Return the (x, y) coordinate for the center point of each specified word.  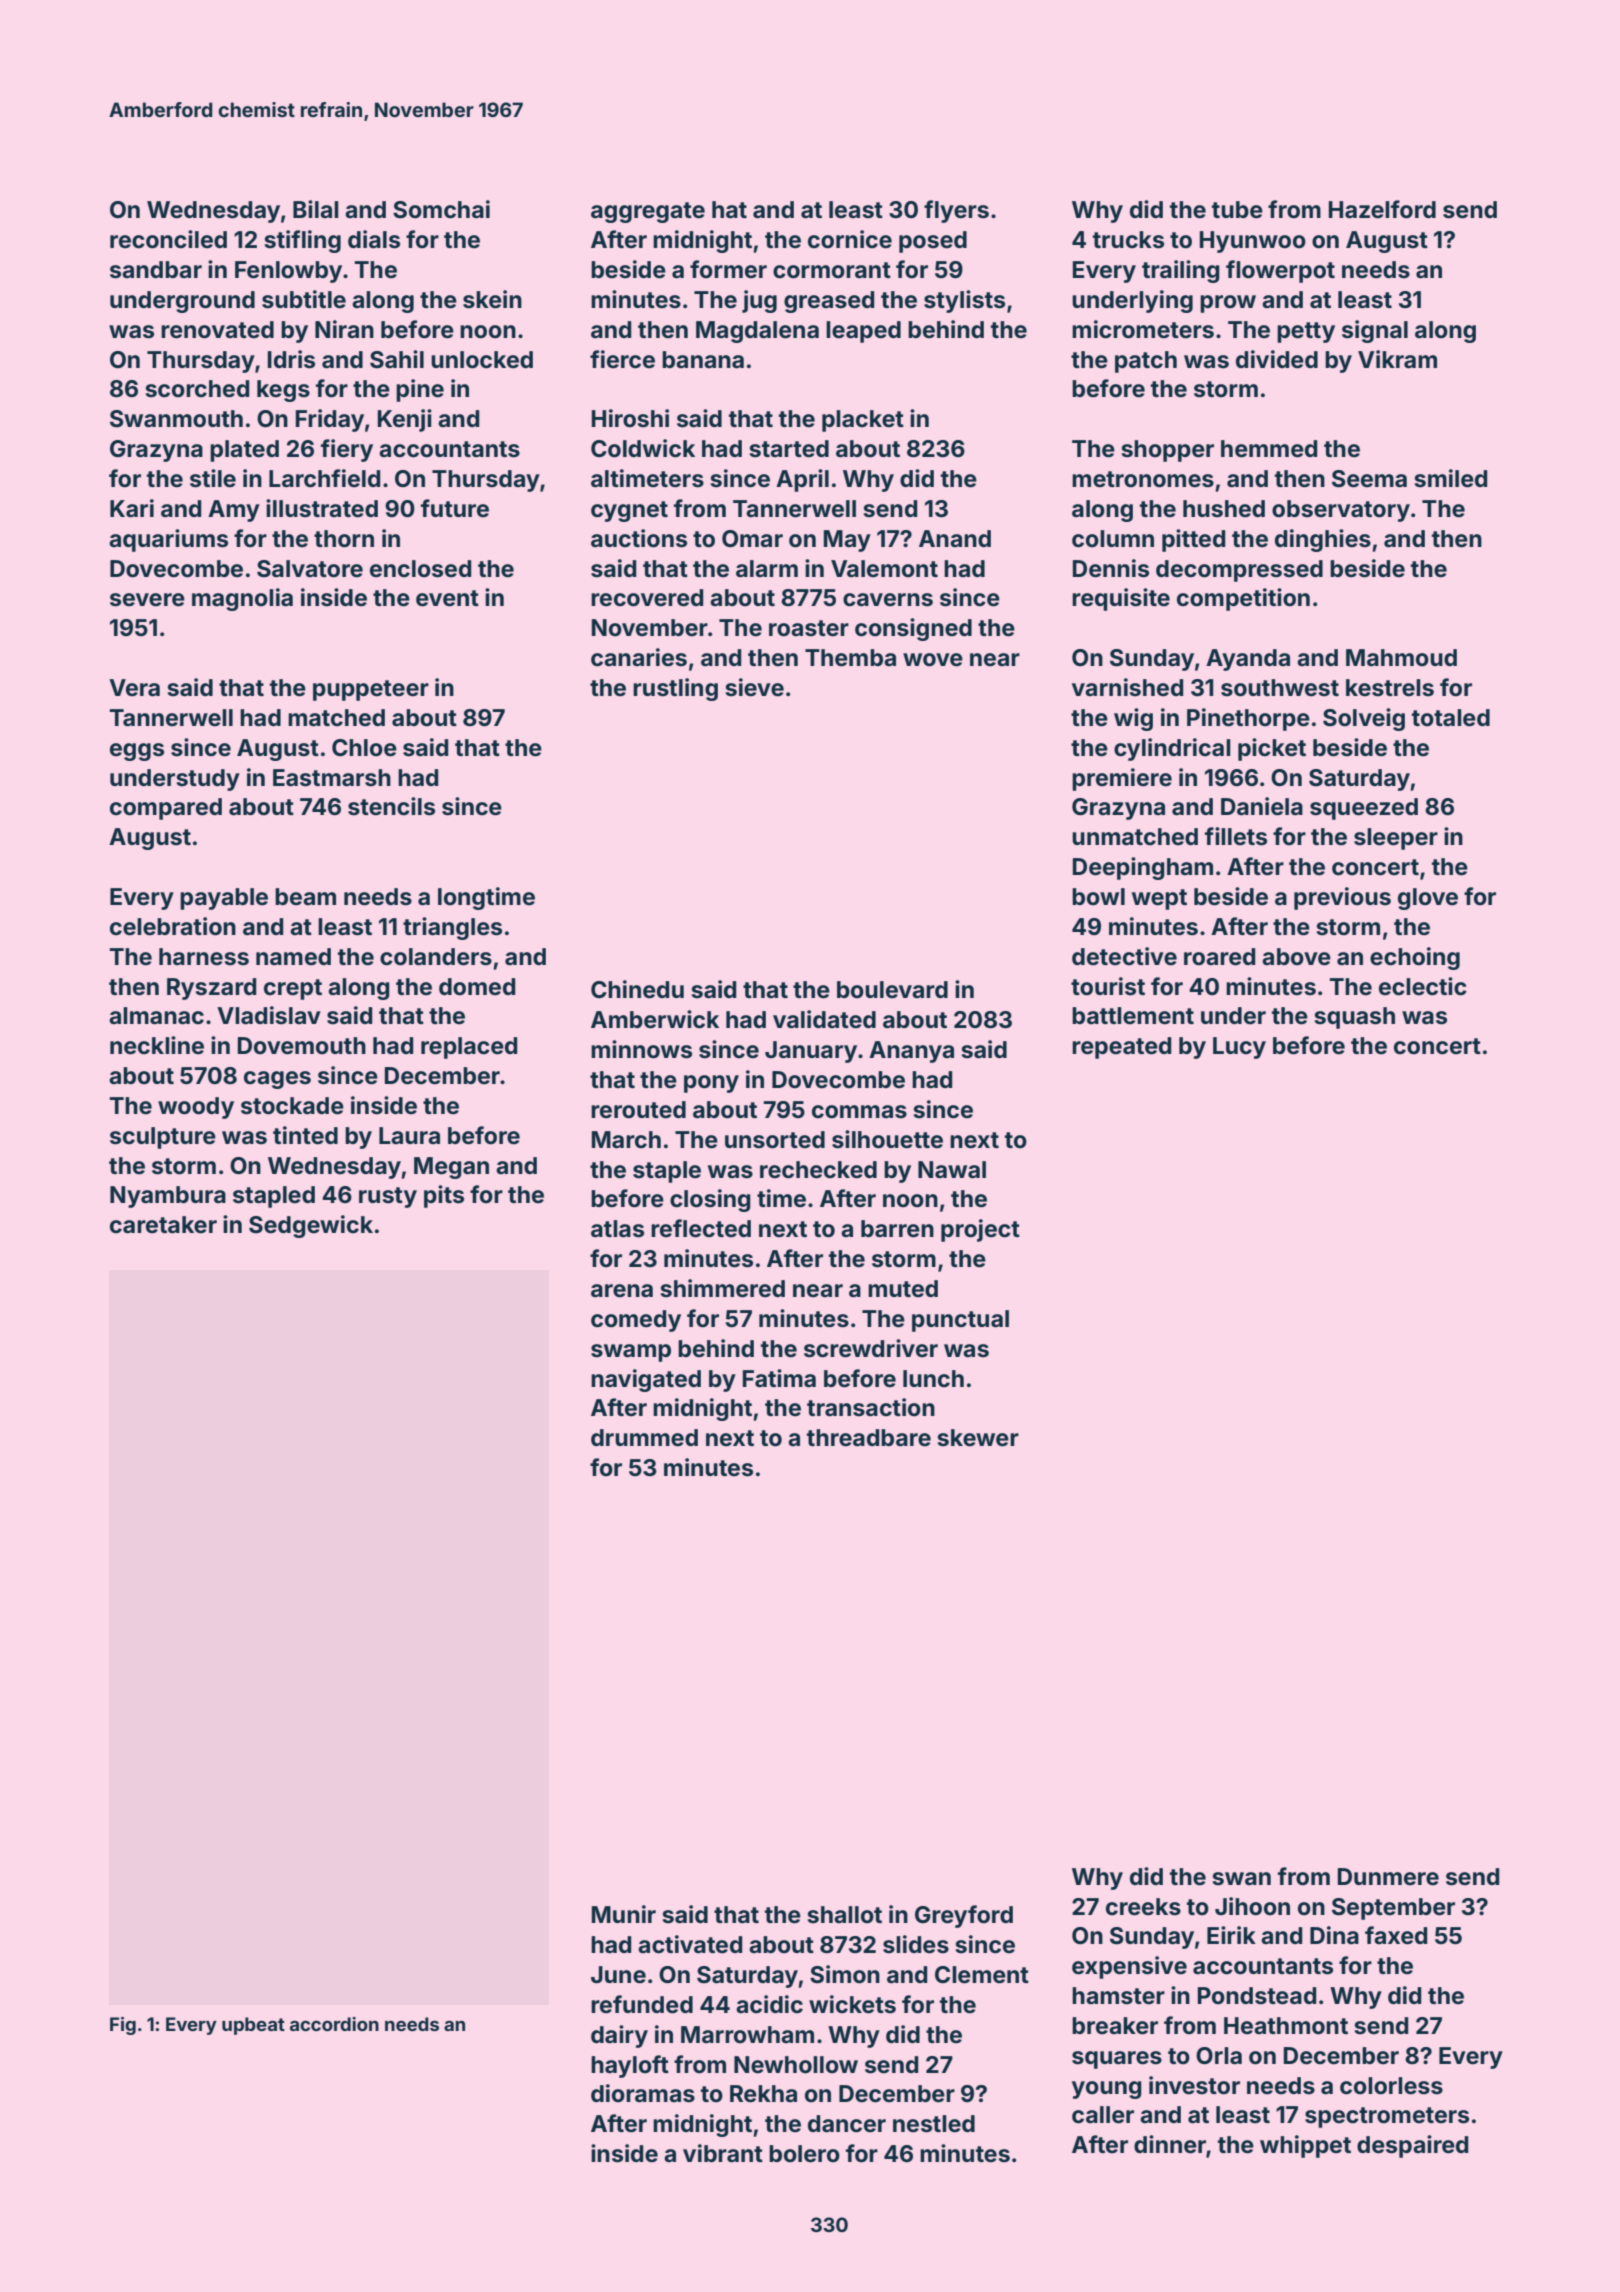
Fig (123, 2026)
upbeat (253, 2026)
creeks (1143, 1907)
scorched (197, 389)
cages (277, 1080)
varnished (1127, 687)
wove (933, 660)
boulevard (892, 989)
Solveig (1364, 719)
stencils (391, 806)
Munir (624, 1914)
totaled (1451, 718)
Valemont (884, 569)
